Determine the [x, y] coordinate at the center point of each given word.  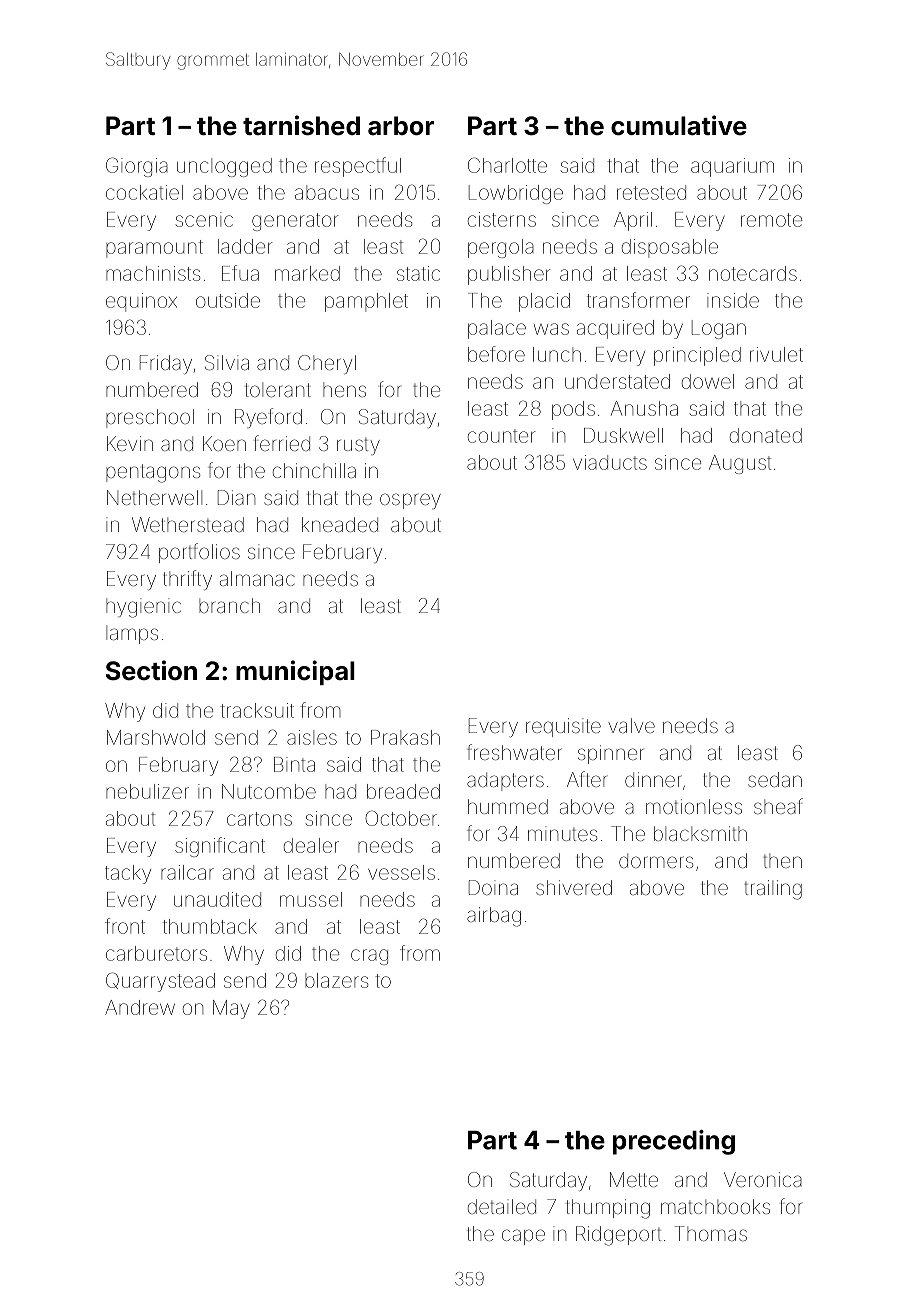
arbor [401, 126]
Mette [634, 1179]
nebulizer [147, 791]
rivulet [776, 354]
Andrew [140, 1007]
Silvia [227, 362]
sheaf [778, 806]
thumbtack [210, 926]
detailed [502, 1206]
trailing [773, 890]
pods [573, 410]
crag [369, 957]
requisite [563, 727]
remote [771, 220]
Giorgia [137, 167]
